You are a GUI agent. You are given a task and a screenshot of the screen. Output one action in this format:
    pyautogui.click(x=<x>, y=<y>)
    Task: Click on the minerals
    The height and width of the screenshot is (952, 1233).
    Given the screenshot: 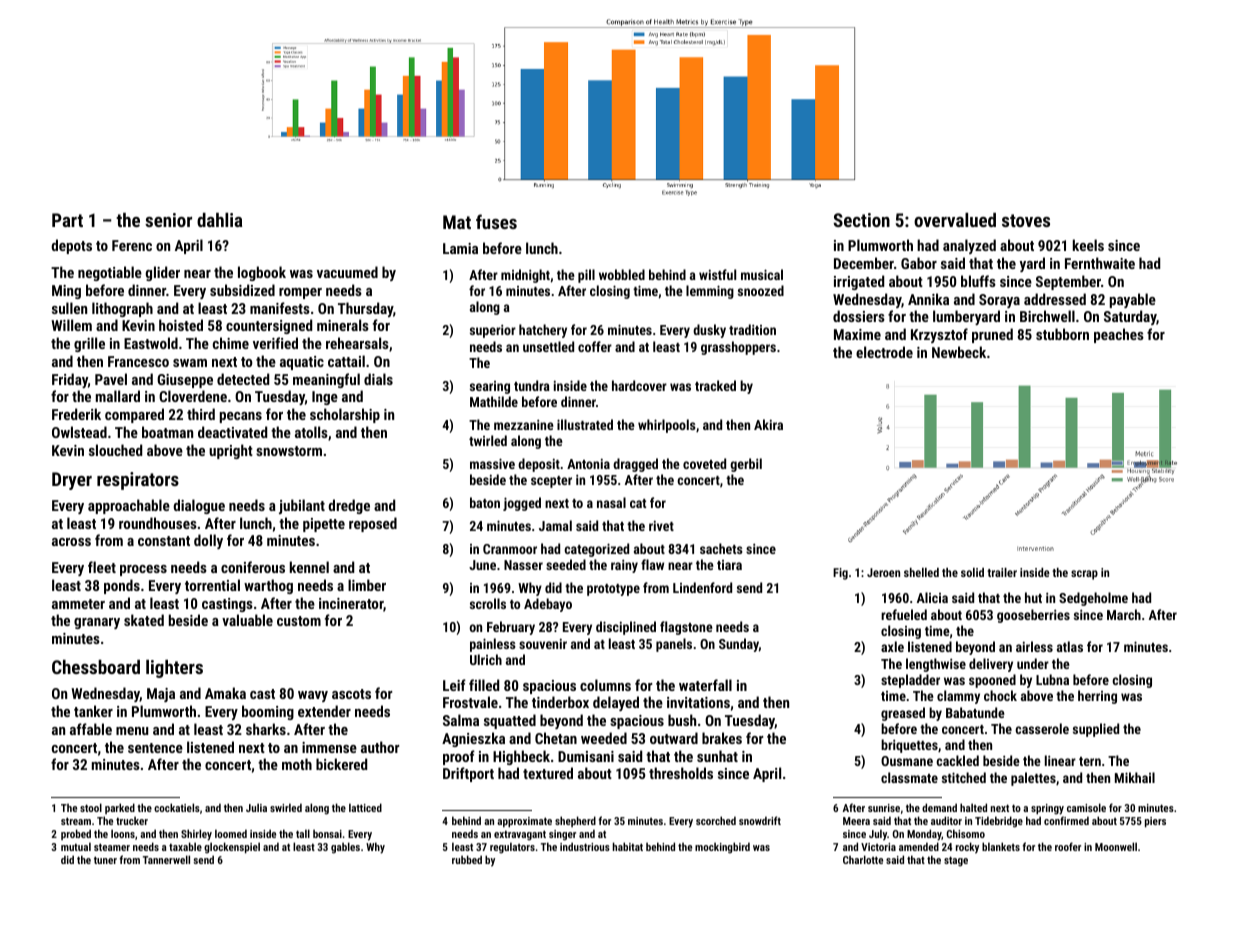 What is the action you would take?
    pyautogui.click(x=343, y=325)
